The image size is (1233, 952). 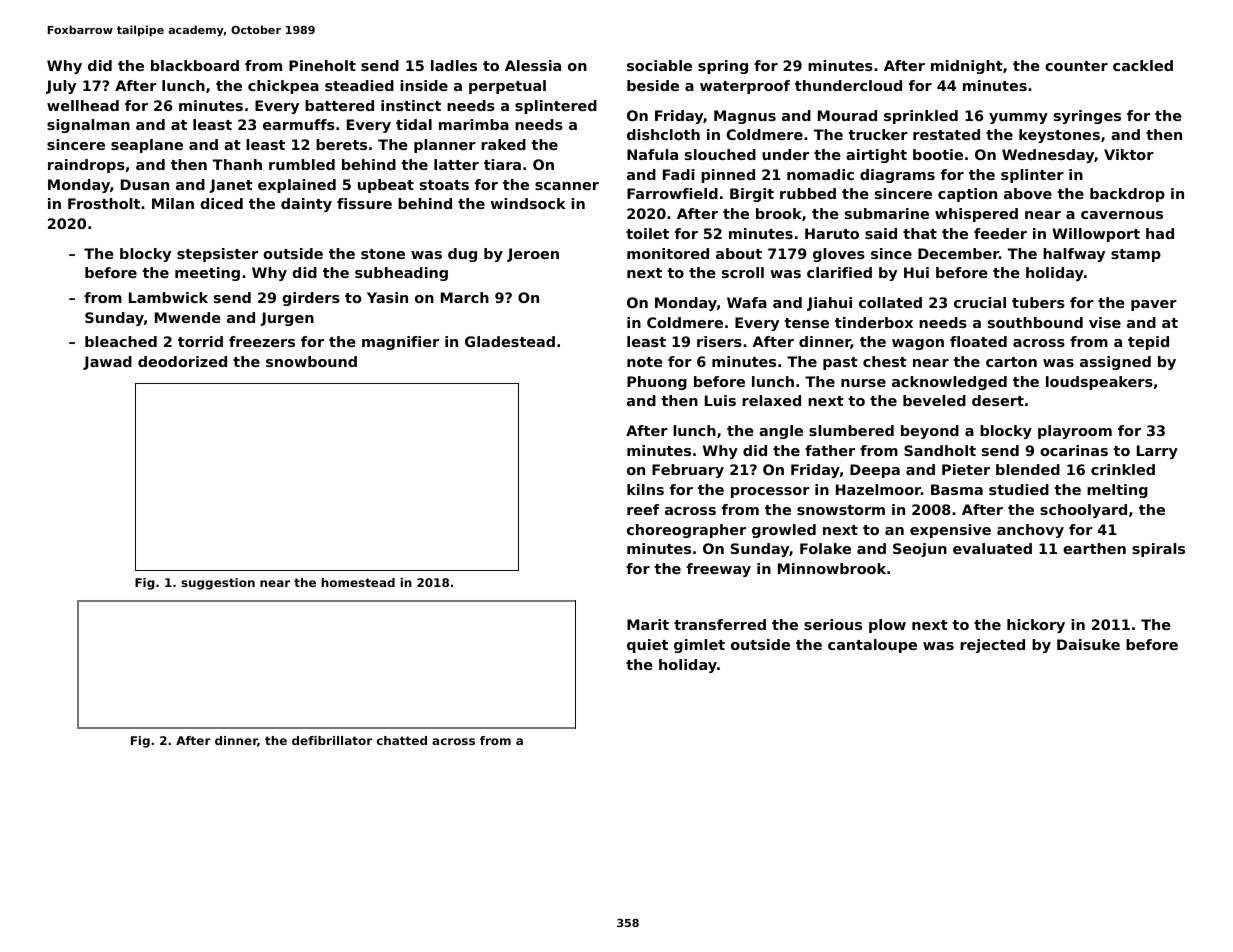 What do you see at coordinates (83, 105) in the screenshot?
I see `wellhead` at bounding box center [83, 105].
